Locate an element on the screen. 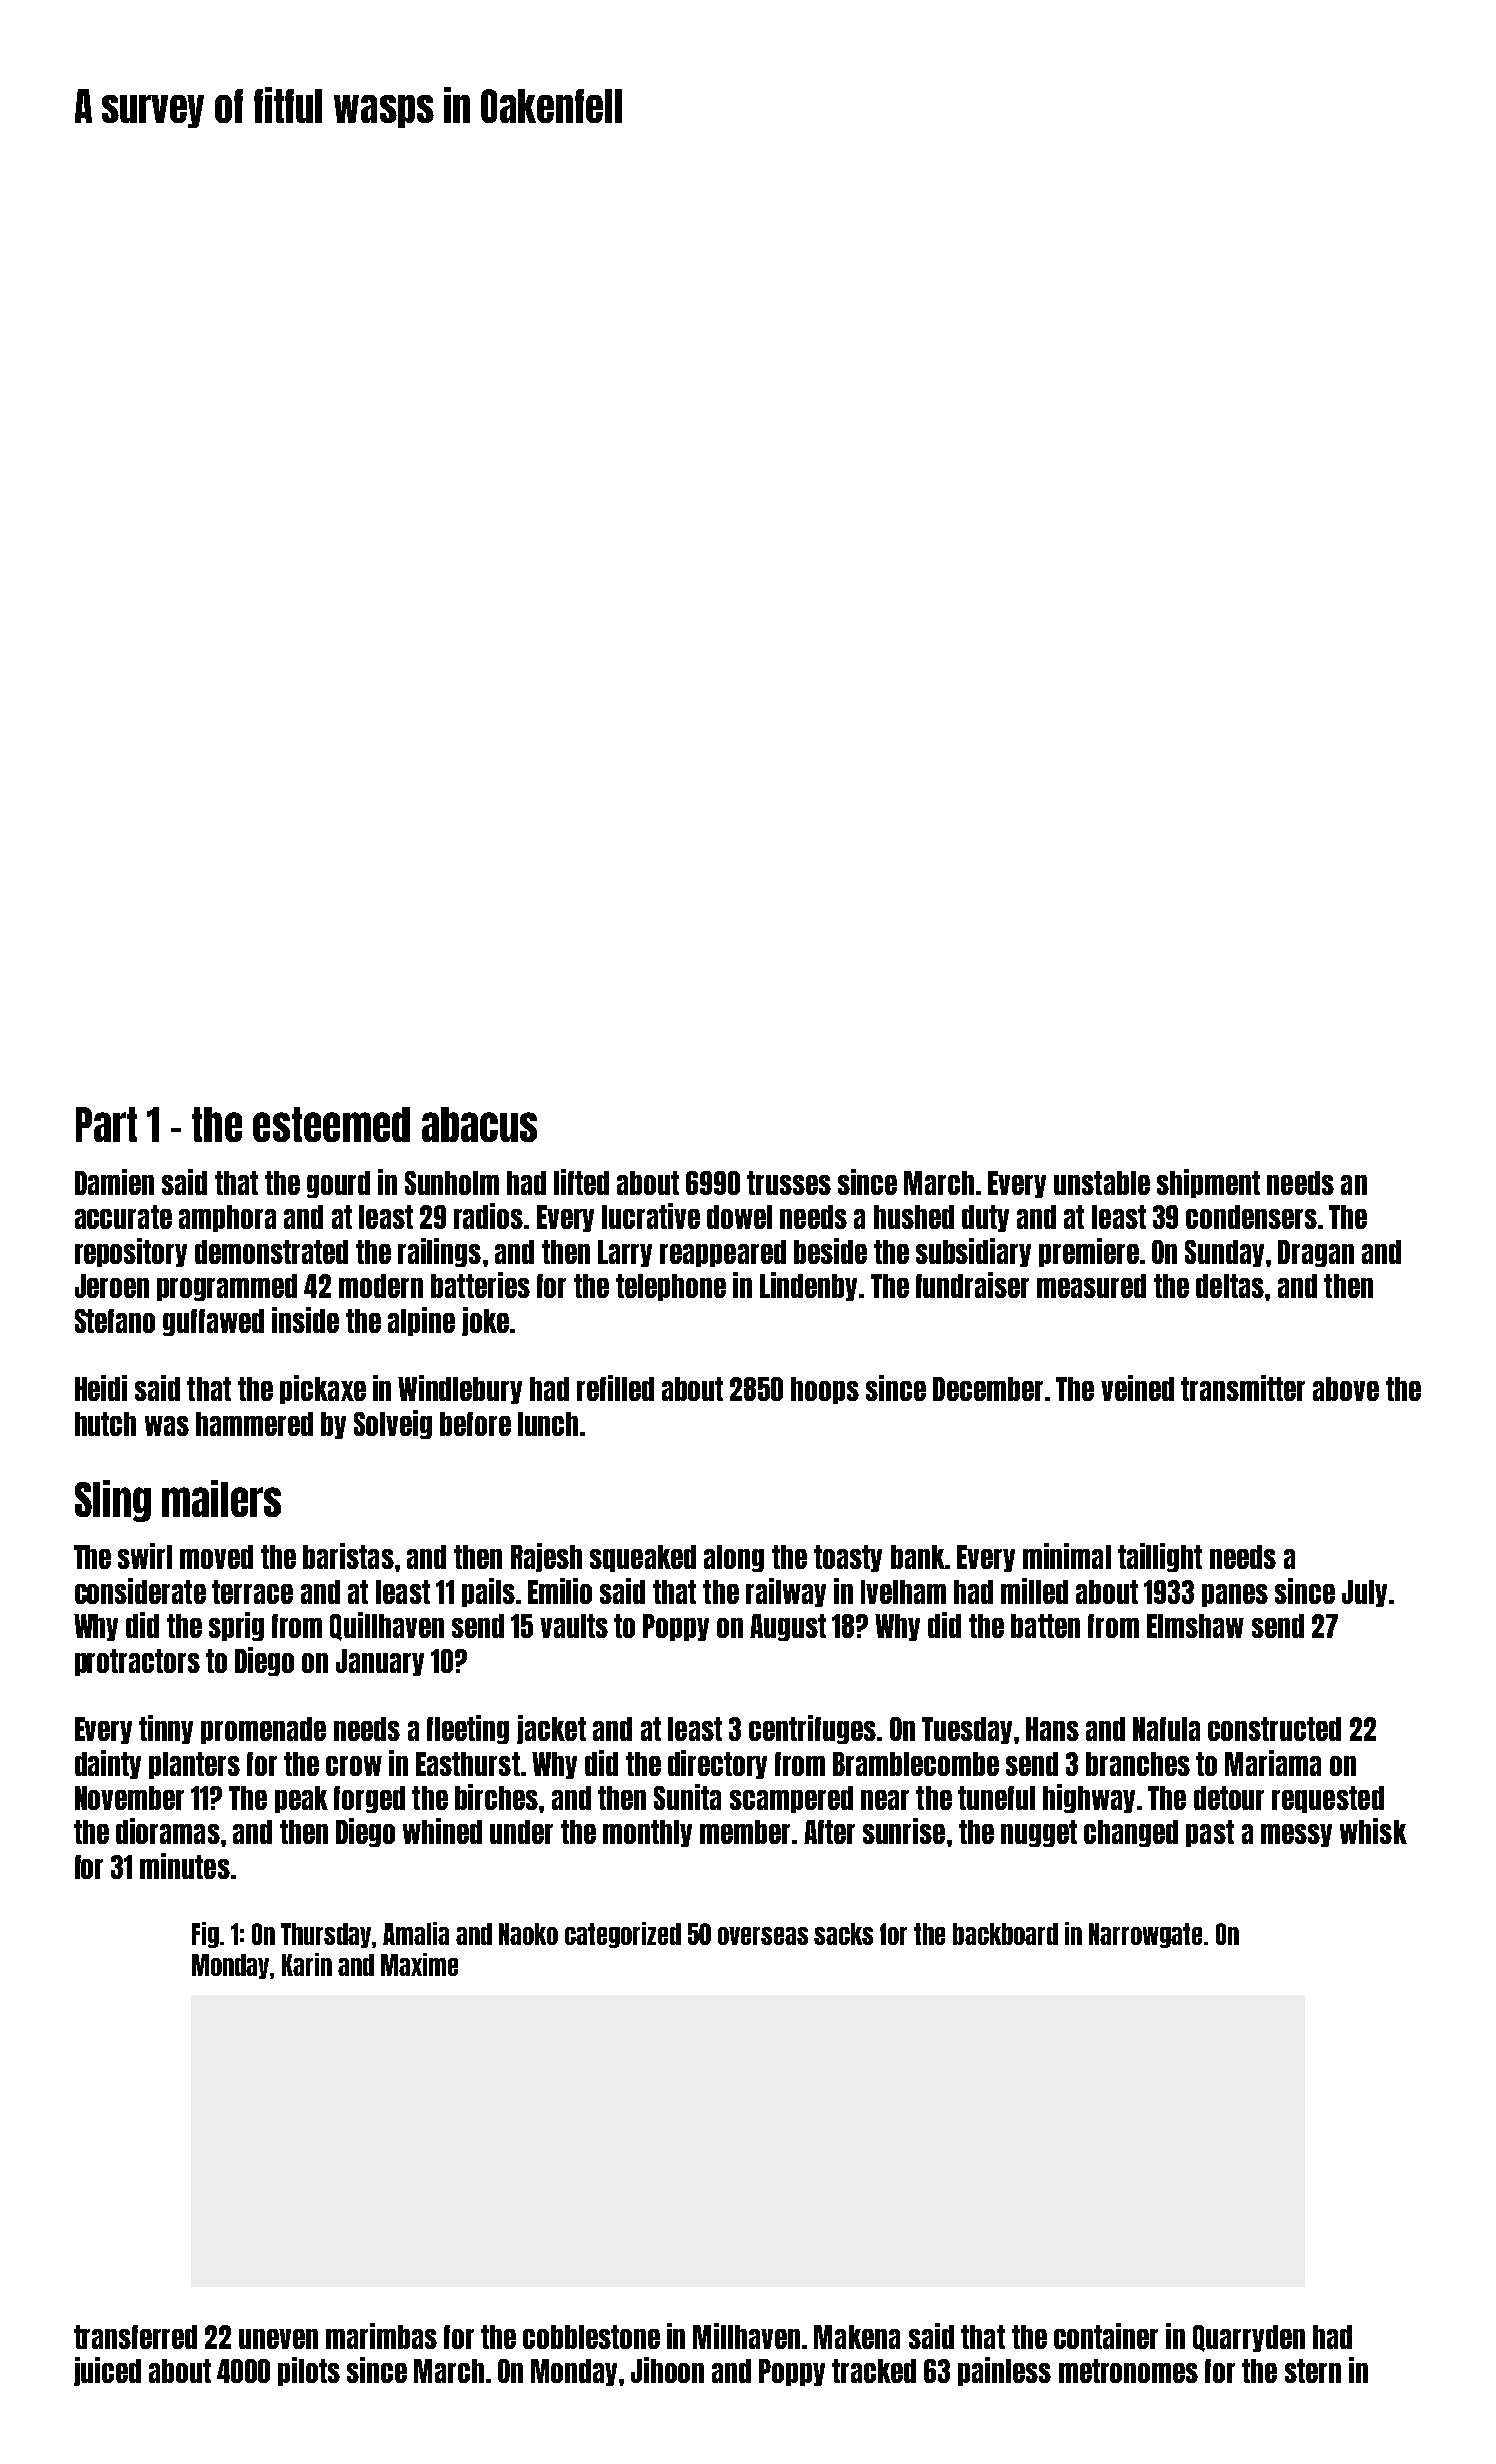 This screenshot has height=2464, width=1496. uneven is located at coordinates (278, 2339).
